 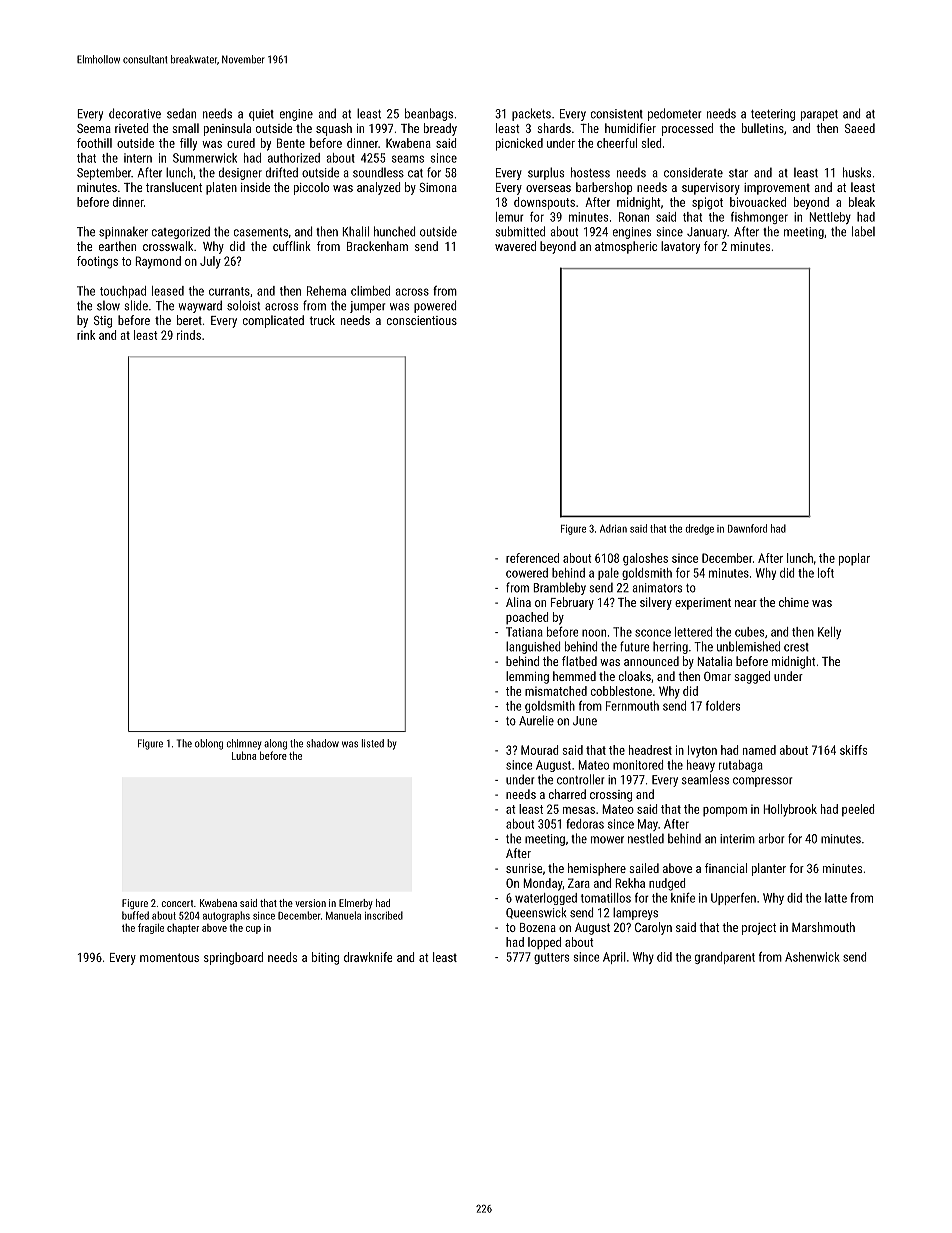 What do you see at coordinates (747, 528) in the screenshot?
I see `Dawnford` at bounding box center [747, 528].
